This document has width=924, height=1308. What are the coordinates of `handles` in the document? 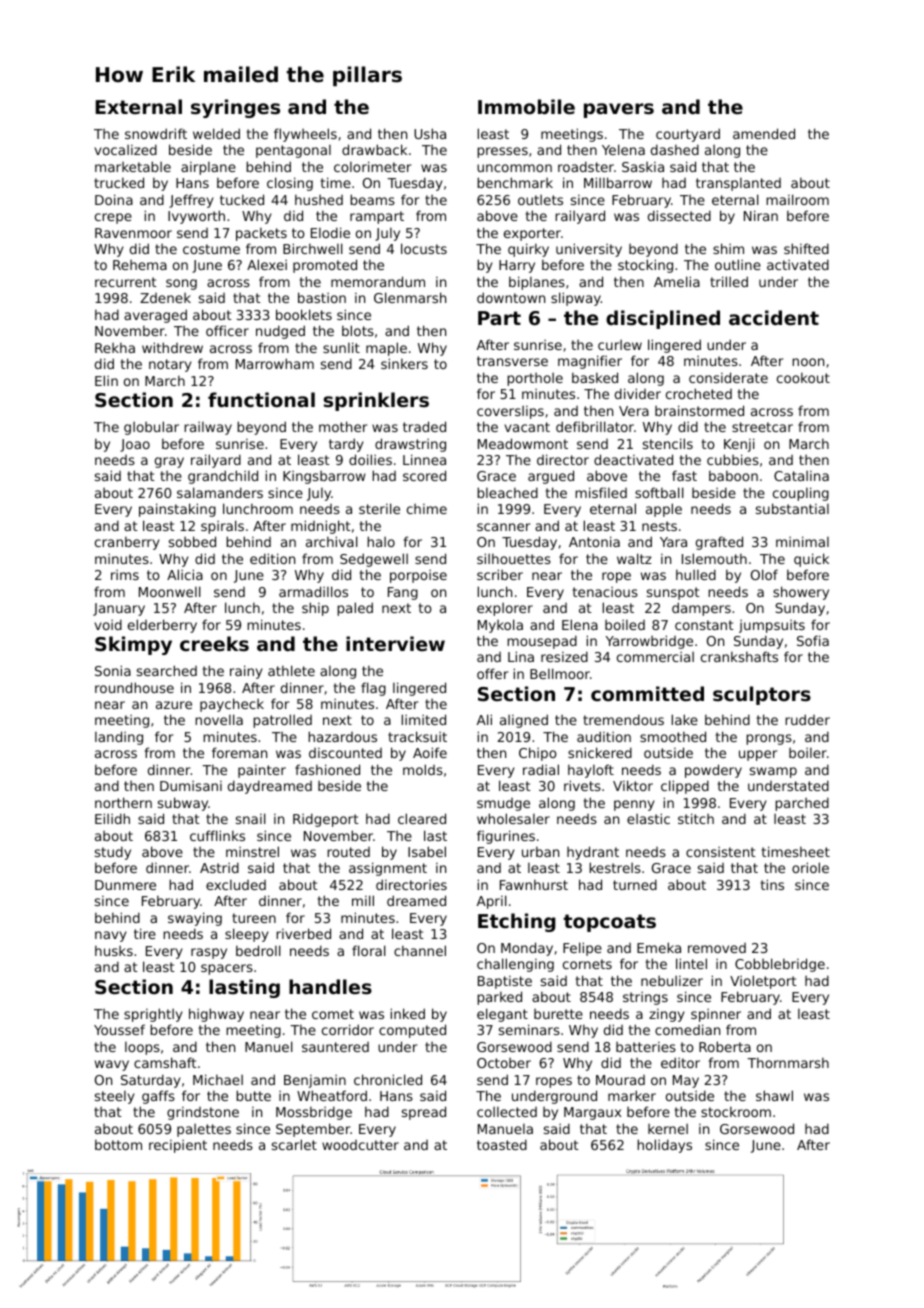 It's located at (330, 987).
